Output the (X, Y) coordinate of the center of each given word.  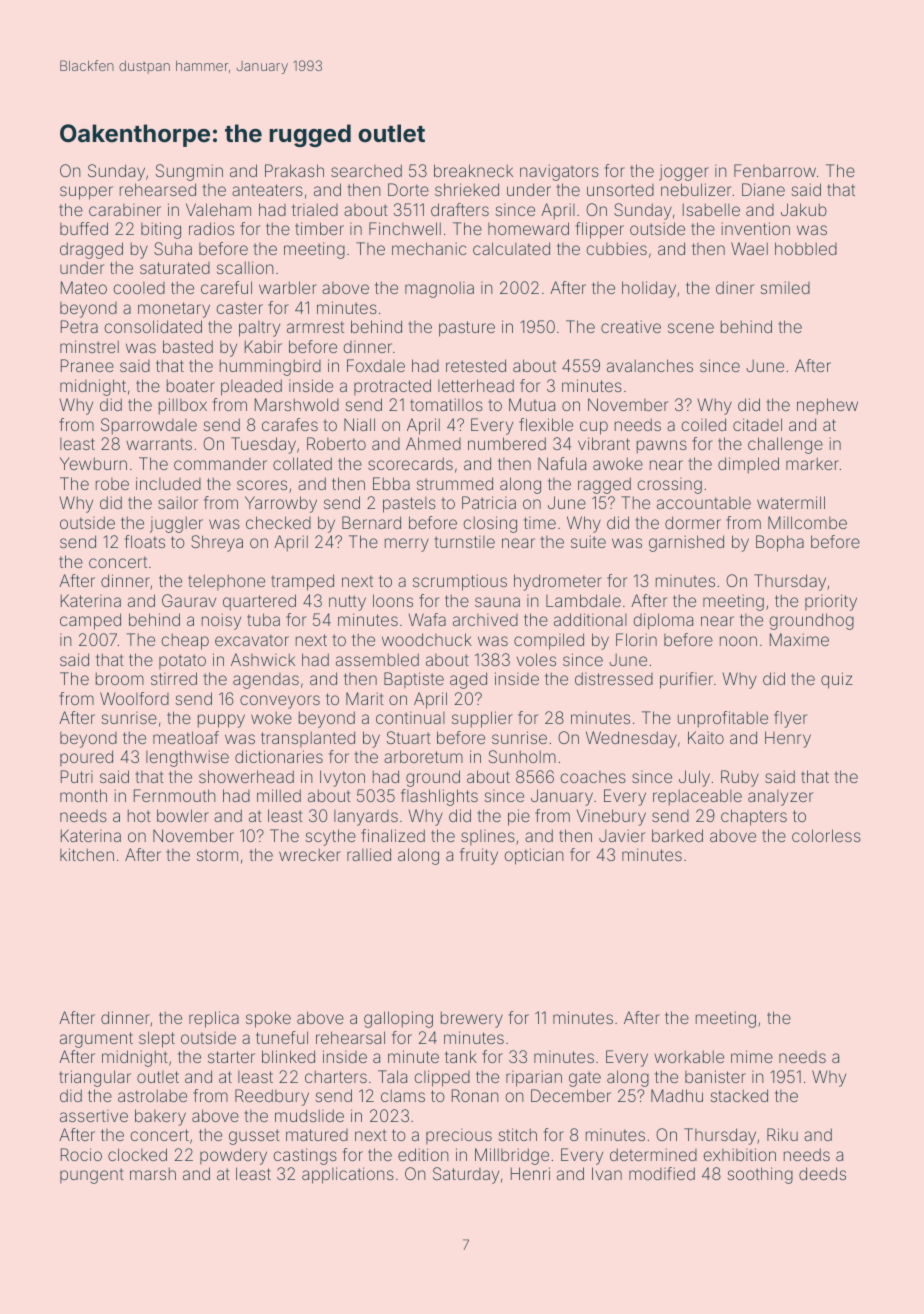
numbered (507, 443)
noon (738, 641)
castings (305, 1156)
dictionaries (279, 756)
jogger (684, 172)
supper (86, 193)
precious (459, 1136)
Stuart (409, 737)
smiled (785, 287)
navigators (559, 172)
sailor (178, 502)
